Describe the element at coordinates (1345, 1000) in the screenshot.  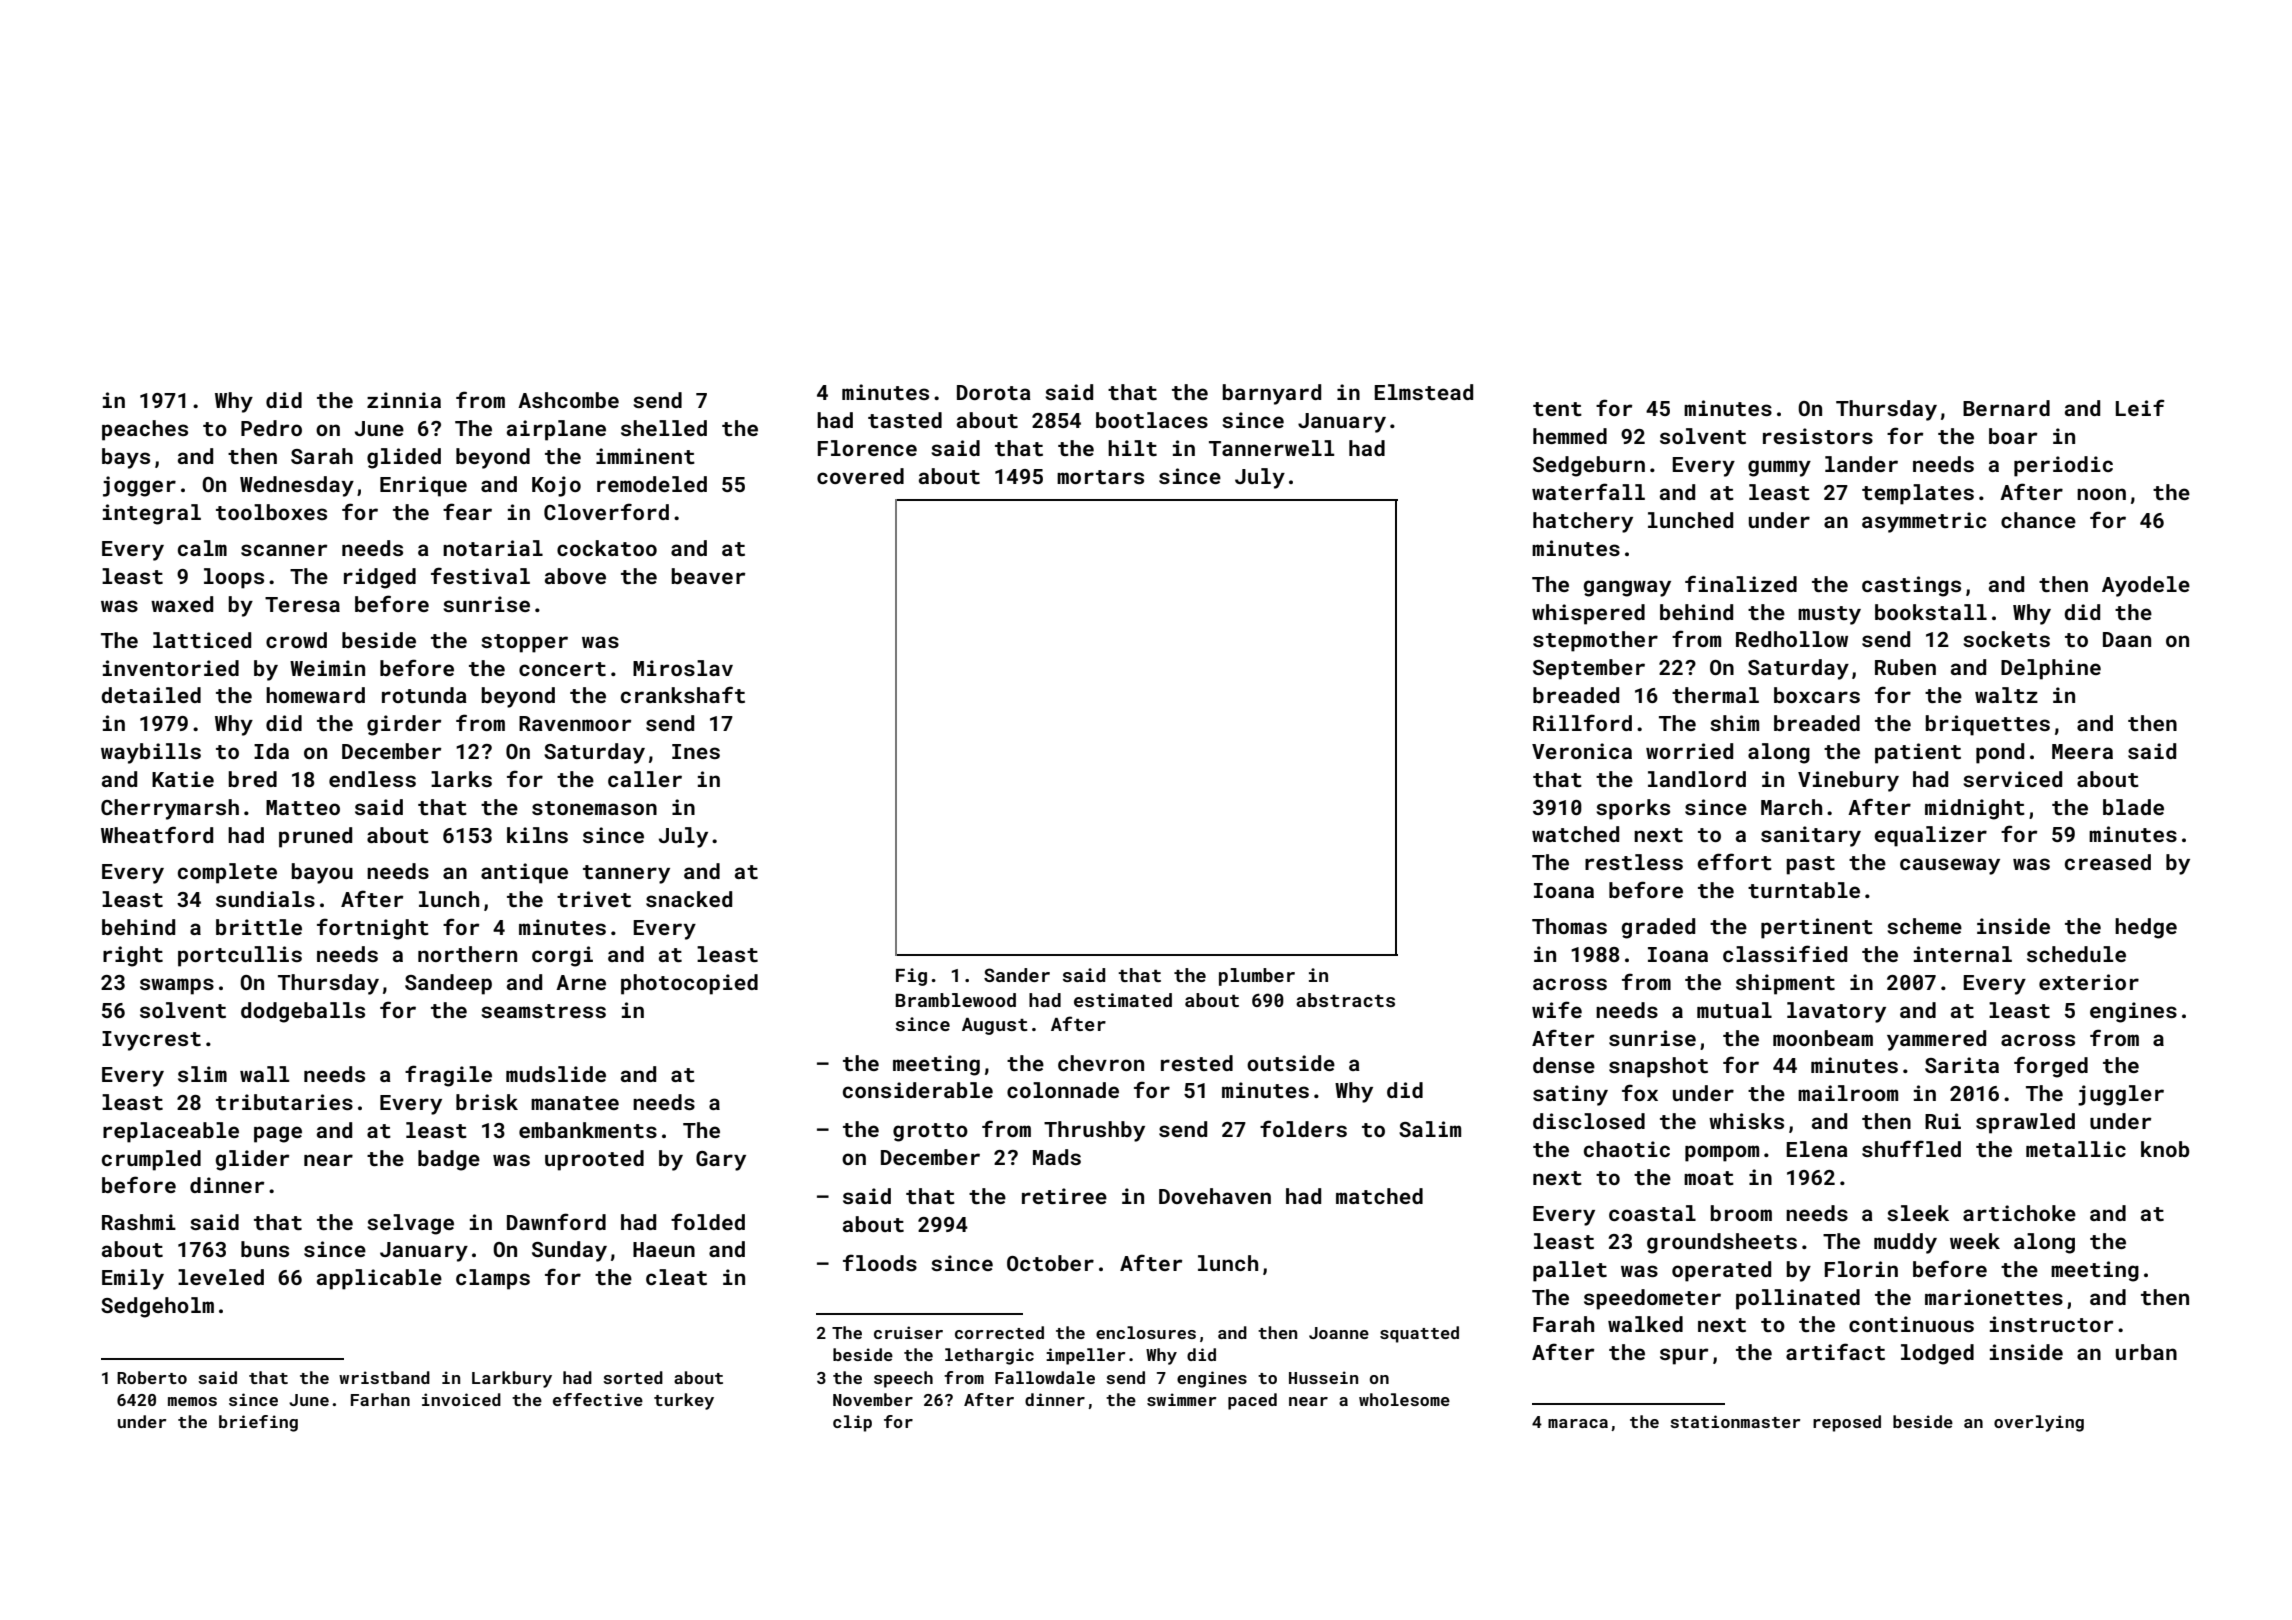
I see `abstracts` at that location.
